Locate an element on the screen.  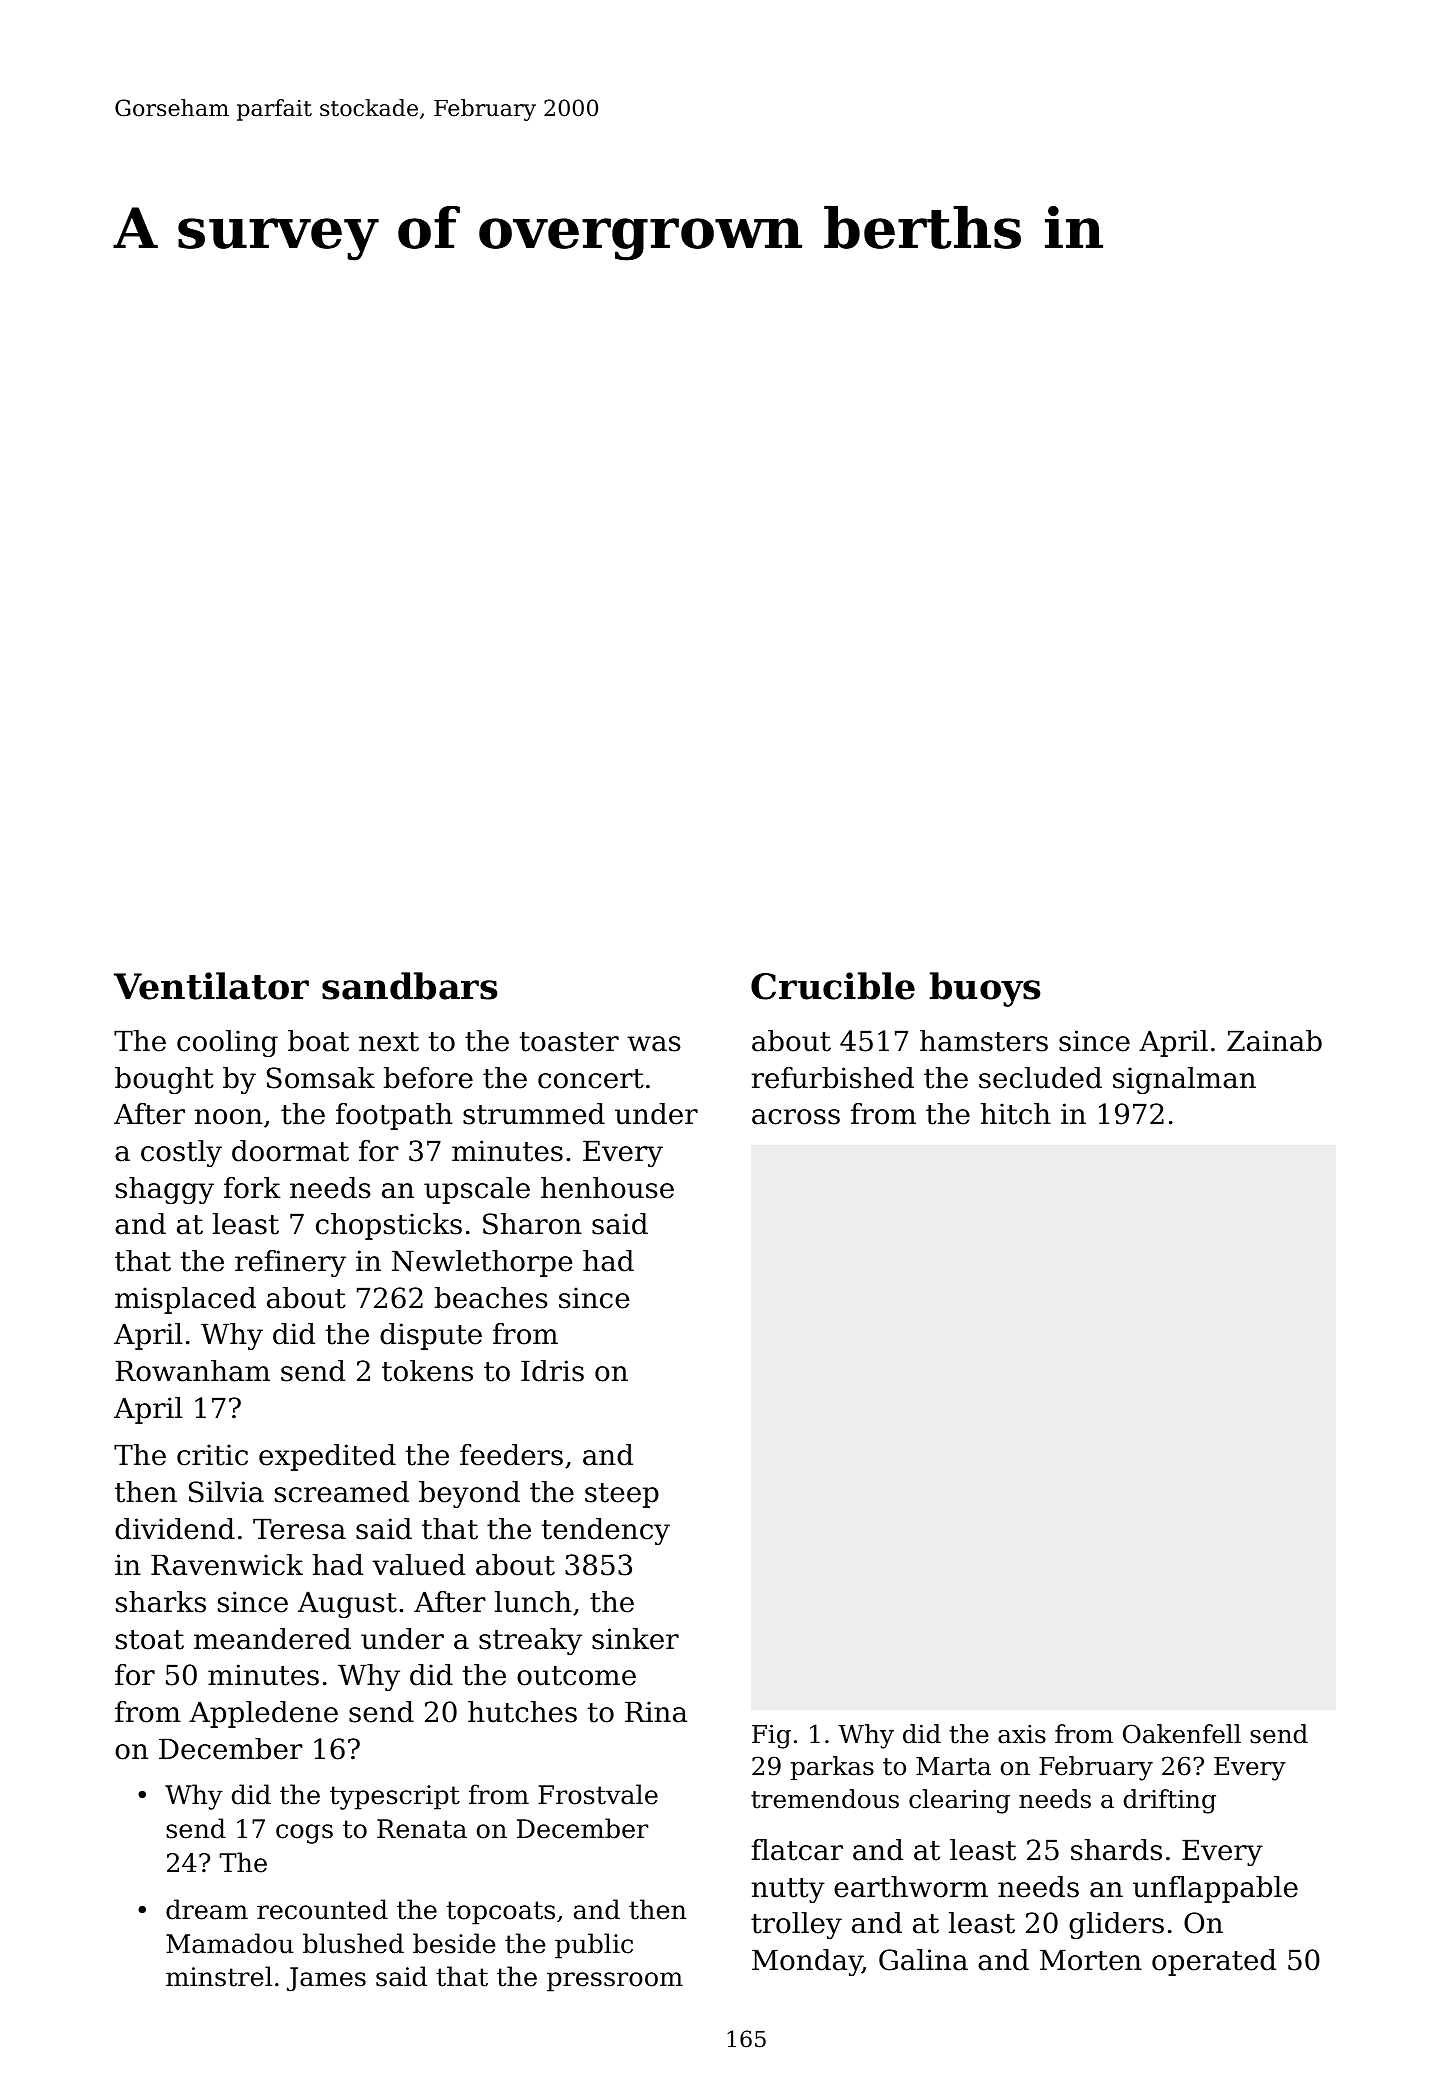
valued is located at coordinates (418, 1565).
